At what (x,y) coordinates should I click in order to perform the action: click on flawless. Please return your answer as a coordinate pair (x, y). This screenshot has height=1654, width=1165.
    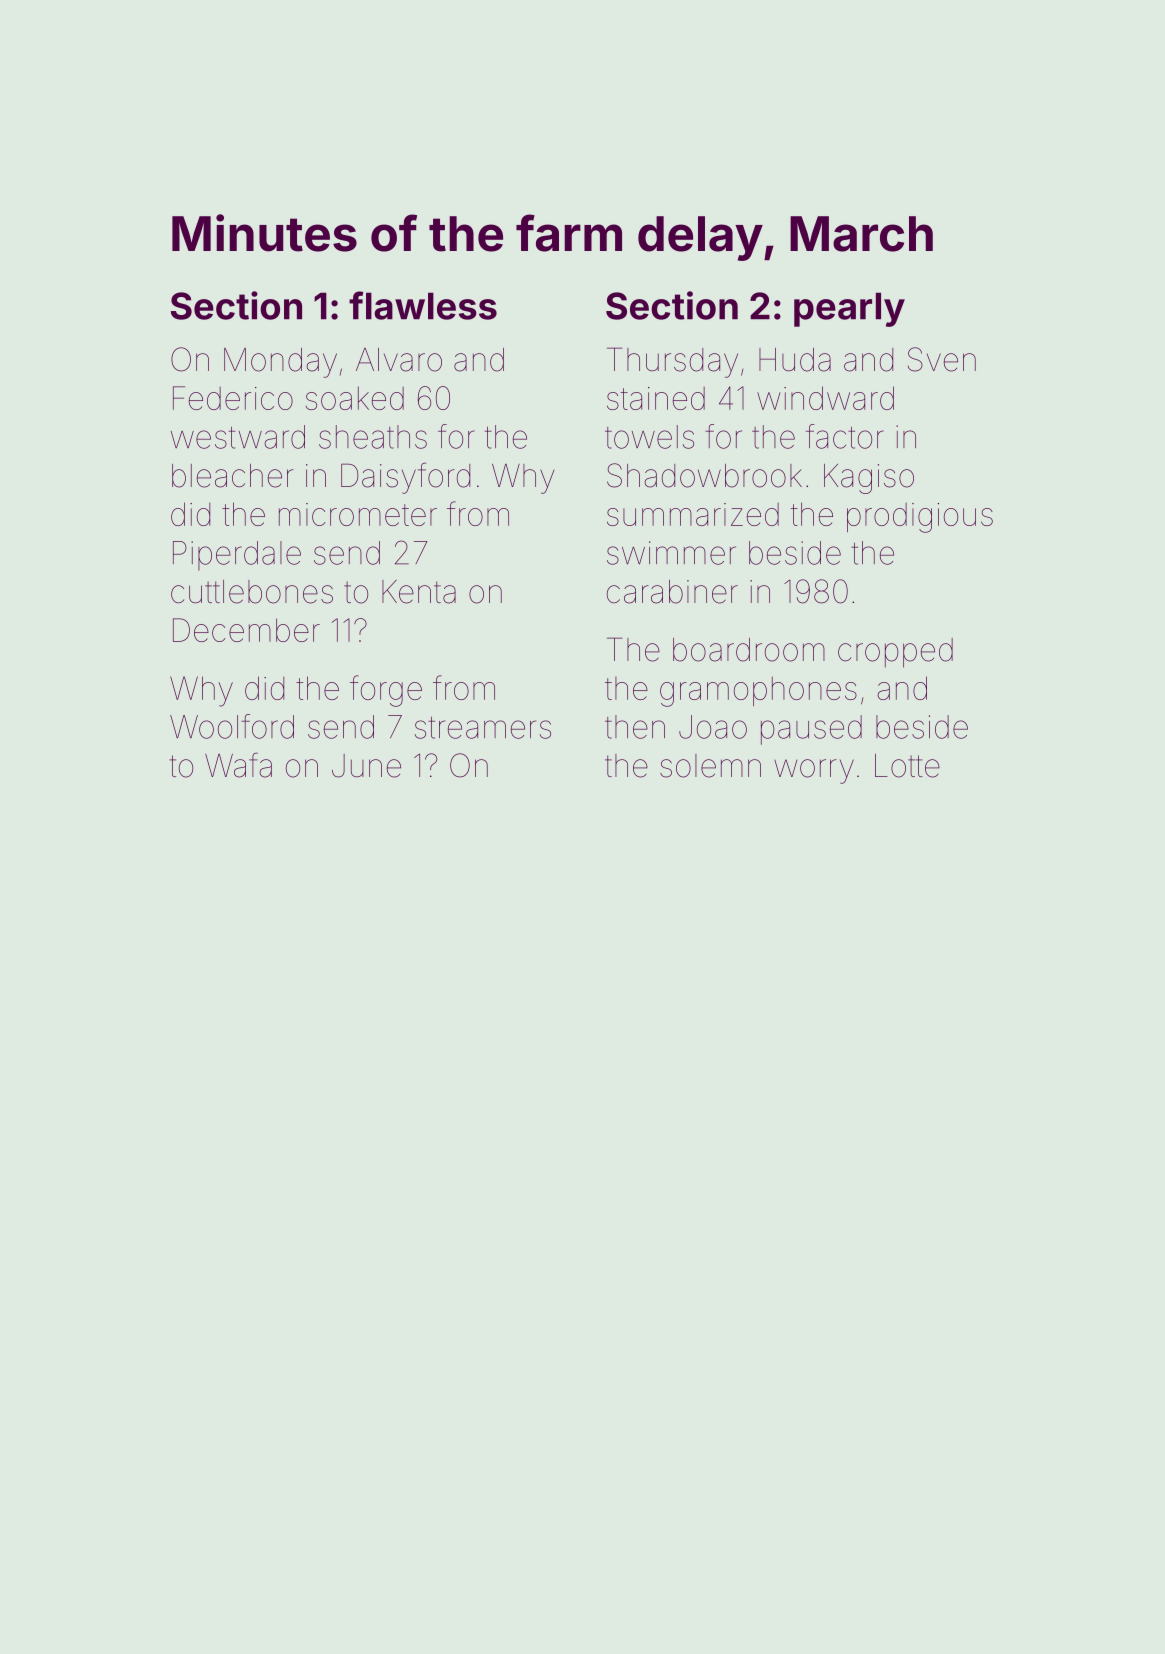
    Looking at the image, I should click on (423, 305).
